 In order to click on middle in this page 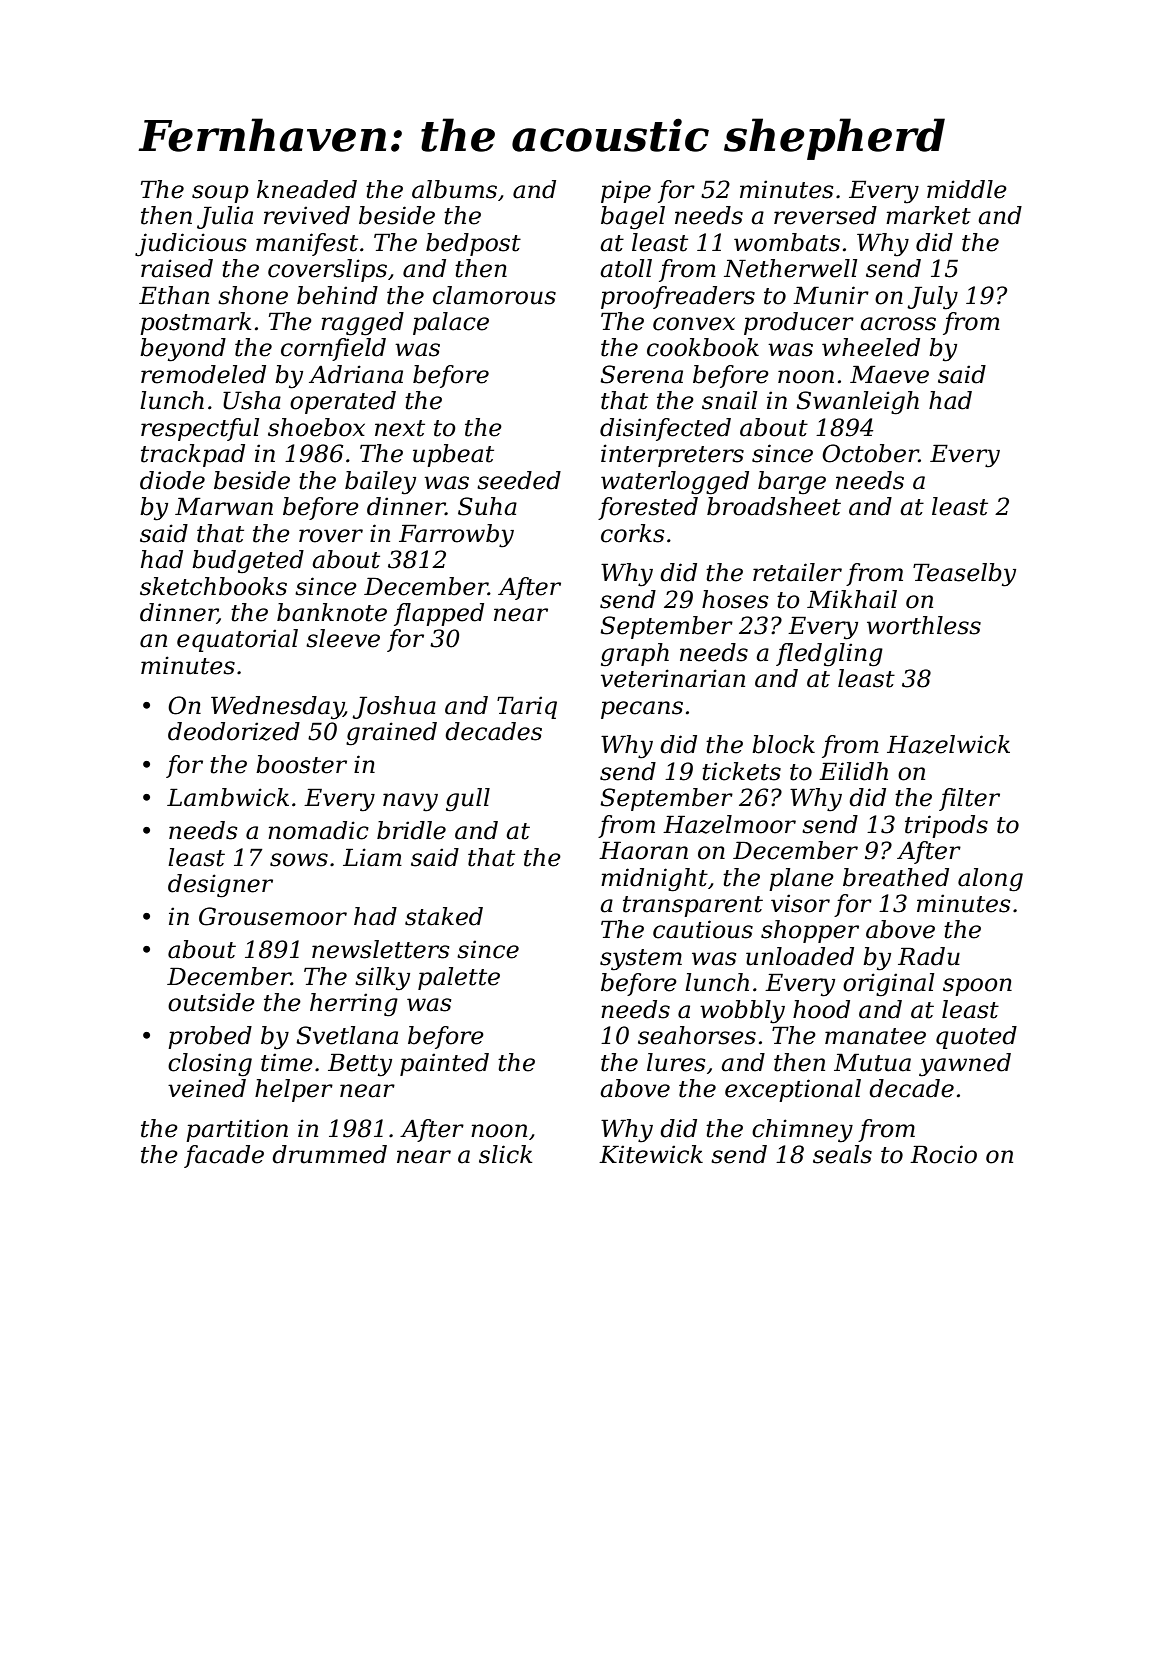, I will do `click(967, 189)`.
